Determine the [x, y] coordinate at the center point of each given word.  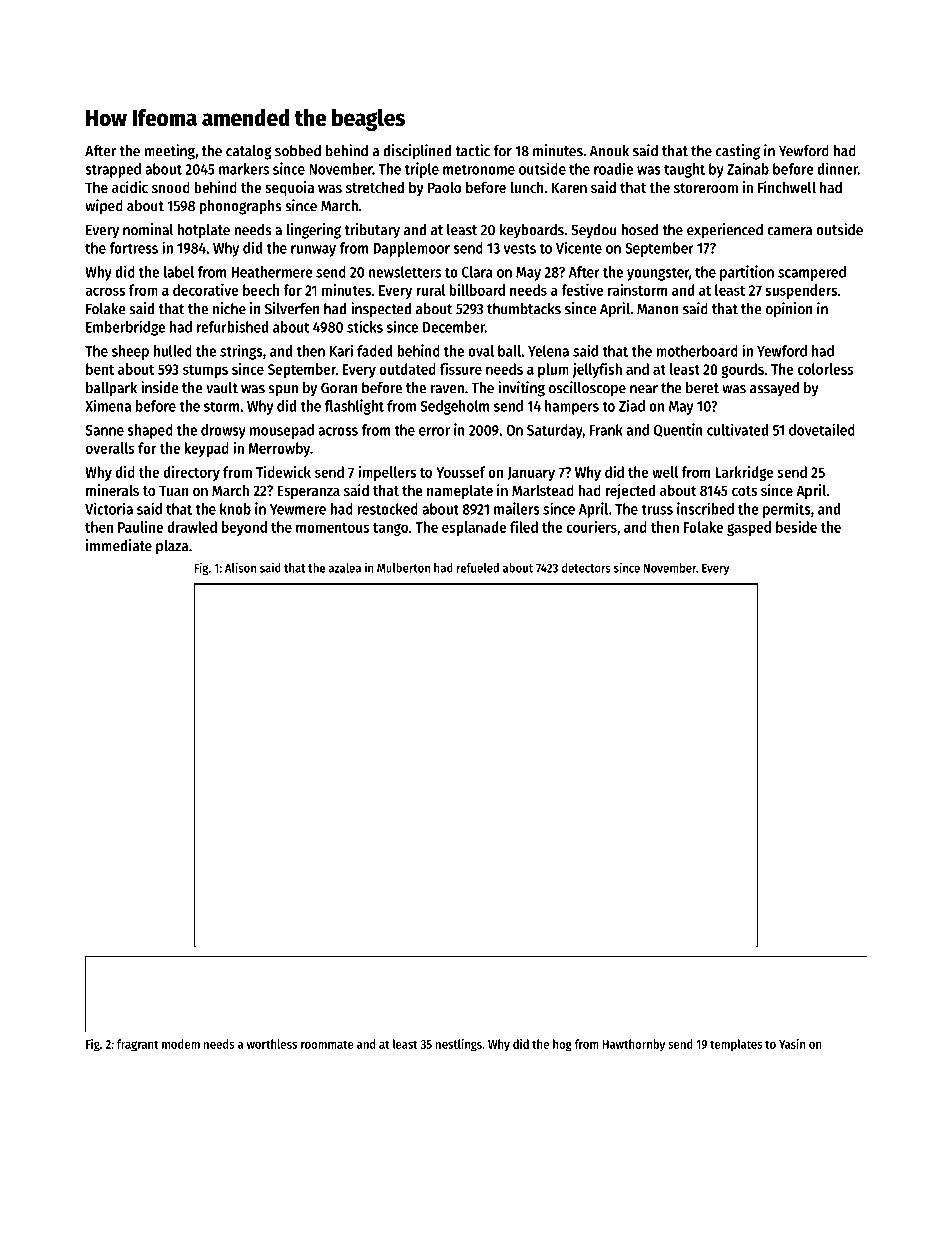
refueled [478, 568]
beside [796, 527]
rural [430, 290]
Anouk [609, 151]
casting [738, 152]
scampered [812, 273]
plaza [172, 547]
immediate [119, 545]
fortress [133, 248]
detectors [586, 568]
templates [736, 1045]
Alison [240, 567]
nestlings [459, 1045]
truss [657, 509]
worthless [272, 1044]
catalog [249, 152]
